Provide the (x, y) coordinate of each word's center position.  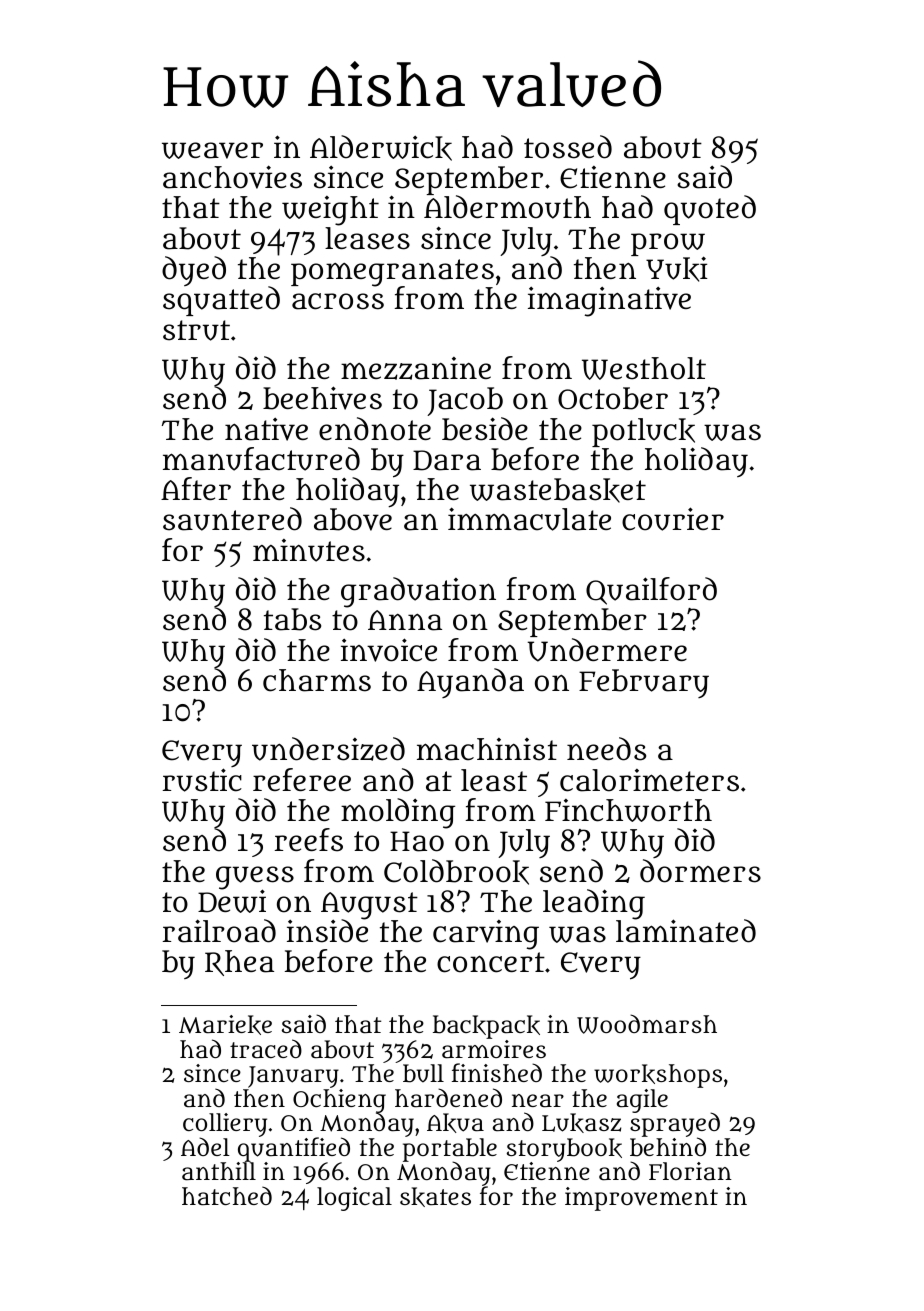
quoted (710, 210)
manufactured (261, 459)
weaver (212, 150)
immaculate (529, 519)
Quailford (651, 591)
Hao (417, 841)
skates (435, 1197)
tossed (568, 147)
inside (327, 931)
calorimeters (649, 780)
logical (354, 1199)
